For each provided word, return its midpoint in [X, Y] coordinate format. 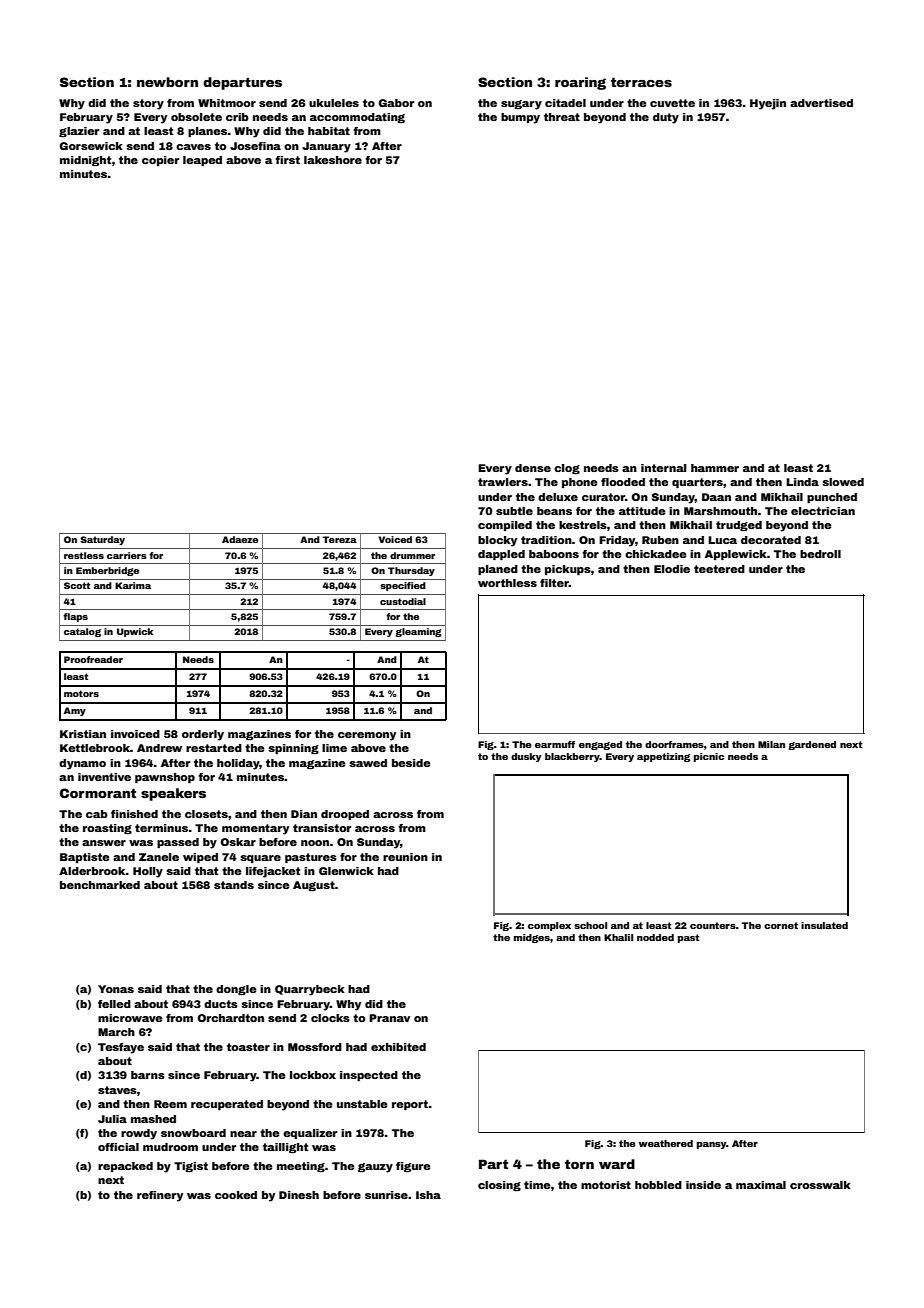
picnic [709, 757]
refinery [160, 1196]
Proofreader [93, 659]
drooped [345, 815]
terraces [641, 82]
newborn [167, 82]
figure [413, 1167]
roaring [580, 83]
